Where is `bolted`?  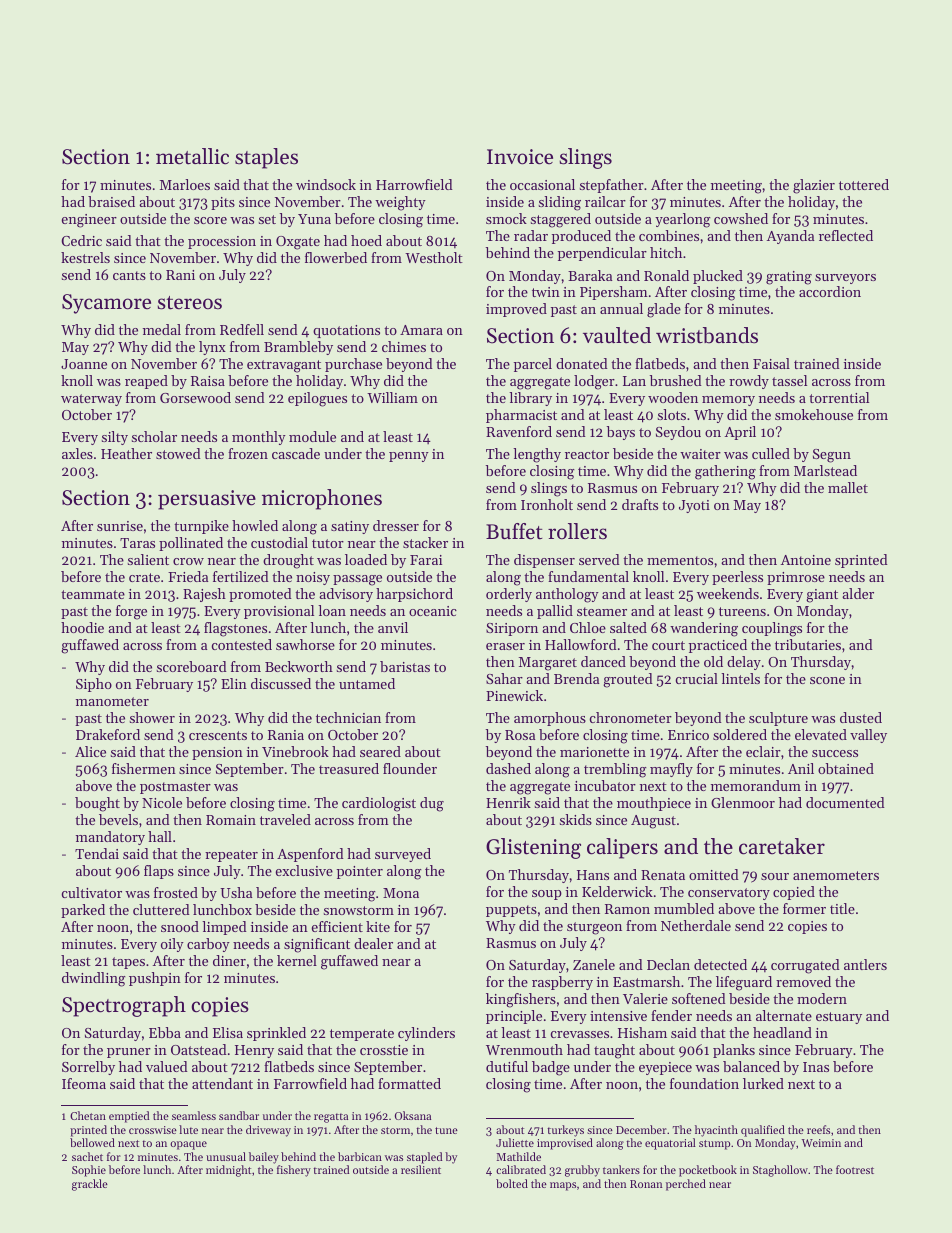
bolted is located at coordinates (512, 1183).
